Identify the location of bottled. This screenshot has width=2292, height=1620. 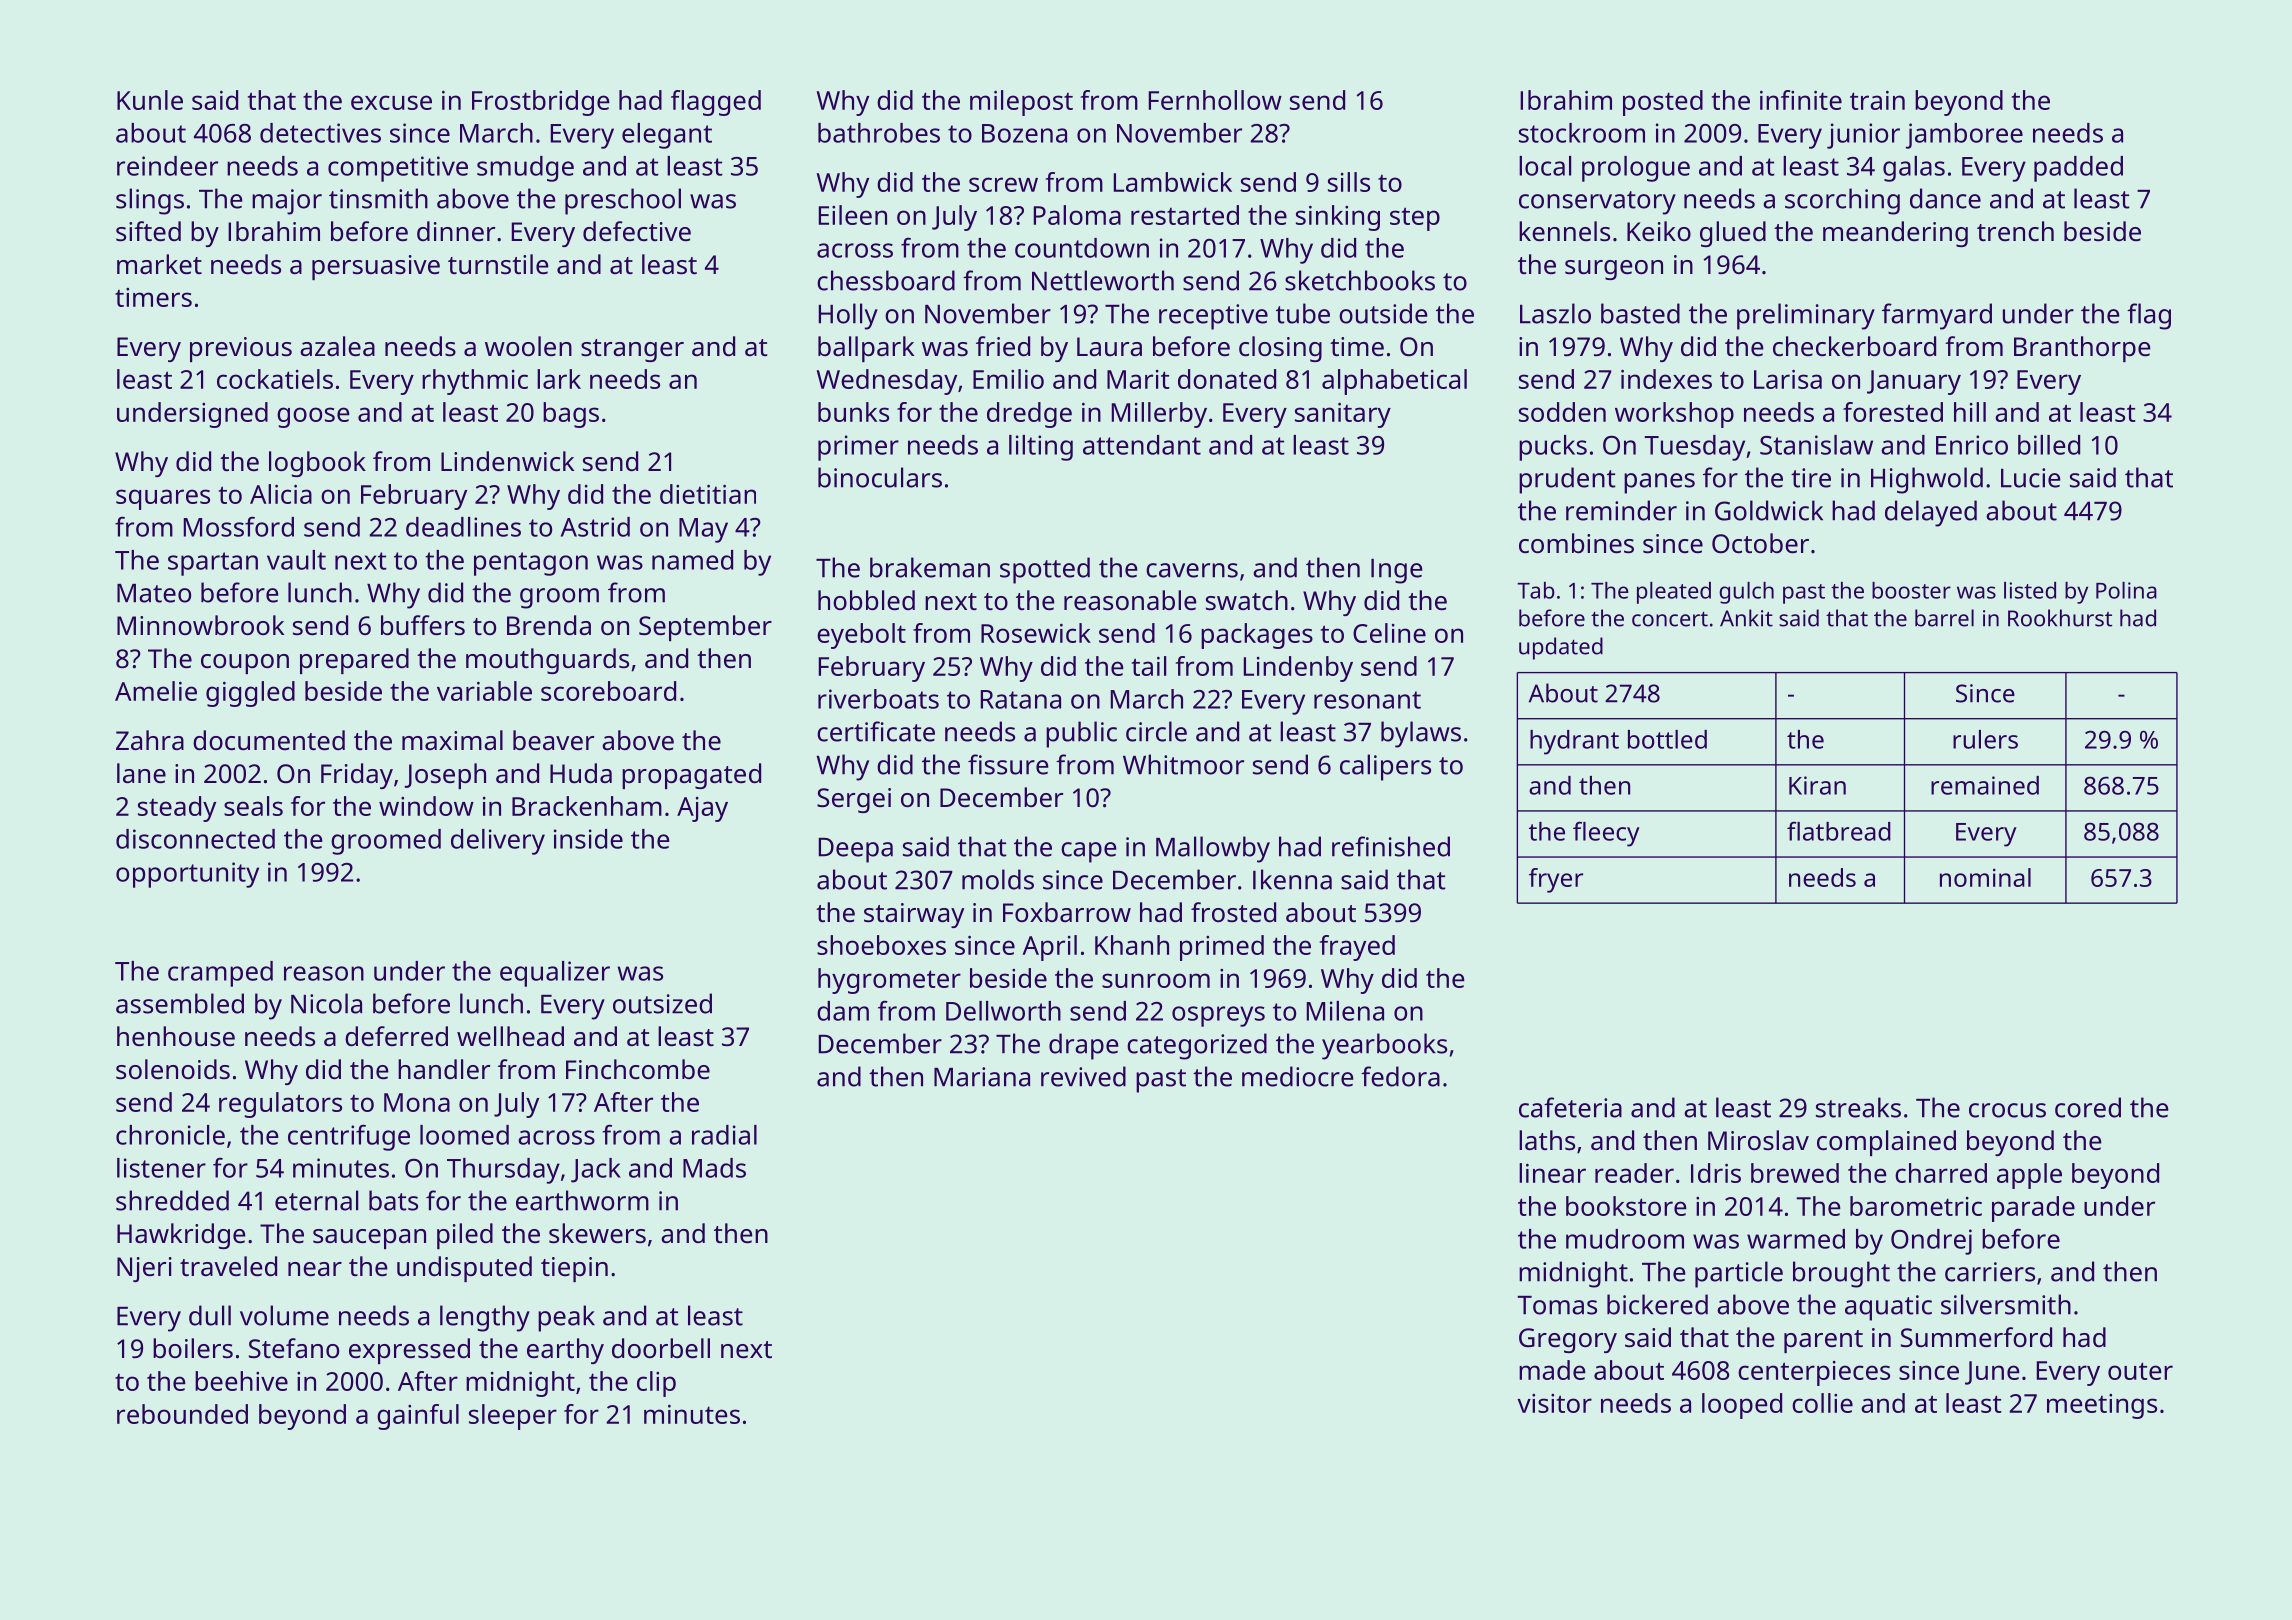
(1667, 739).
